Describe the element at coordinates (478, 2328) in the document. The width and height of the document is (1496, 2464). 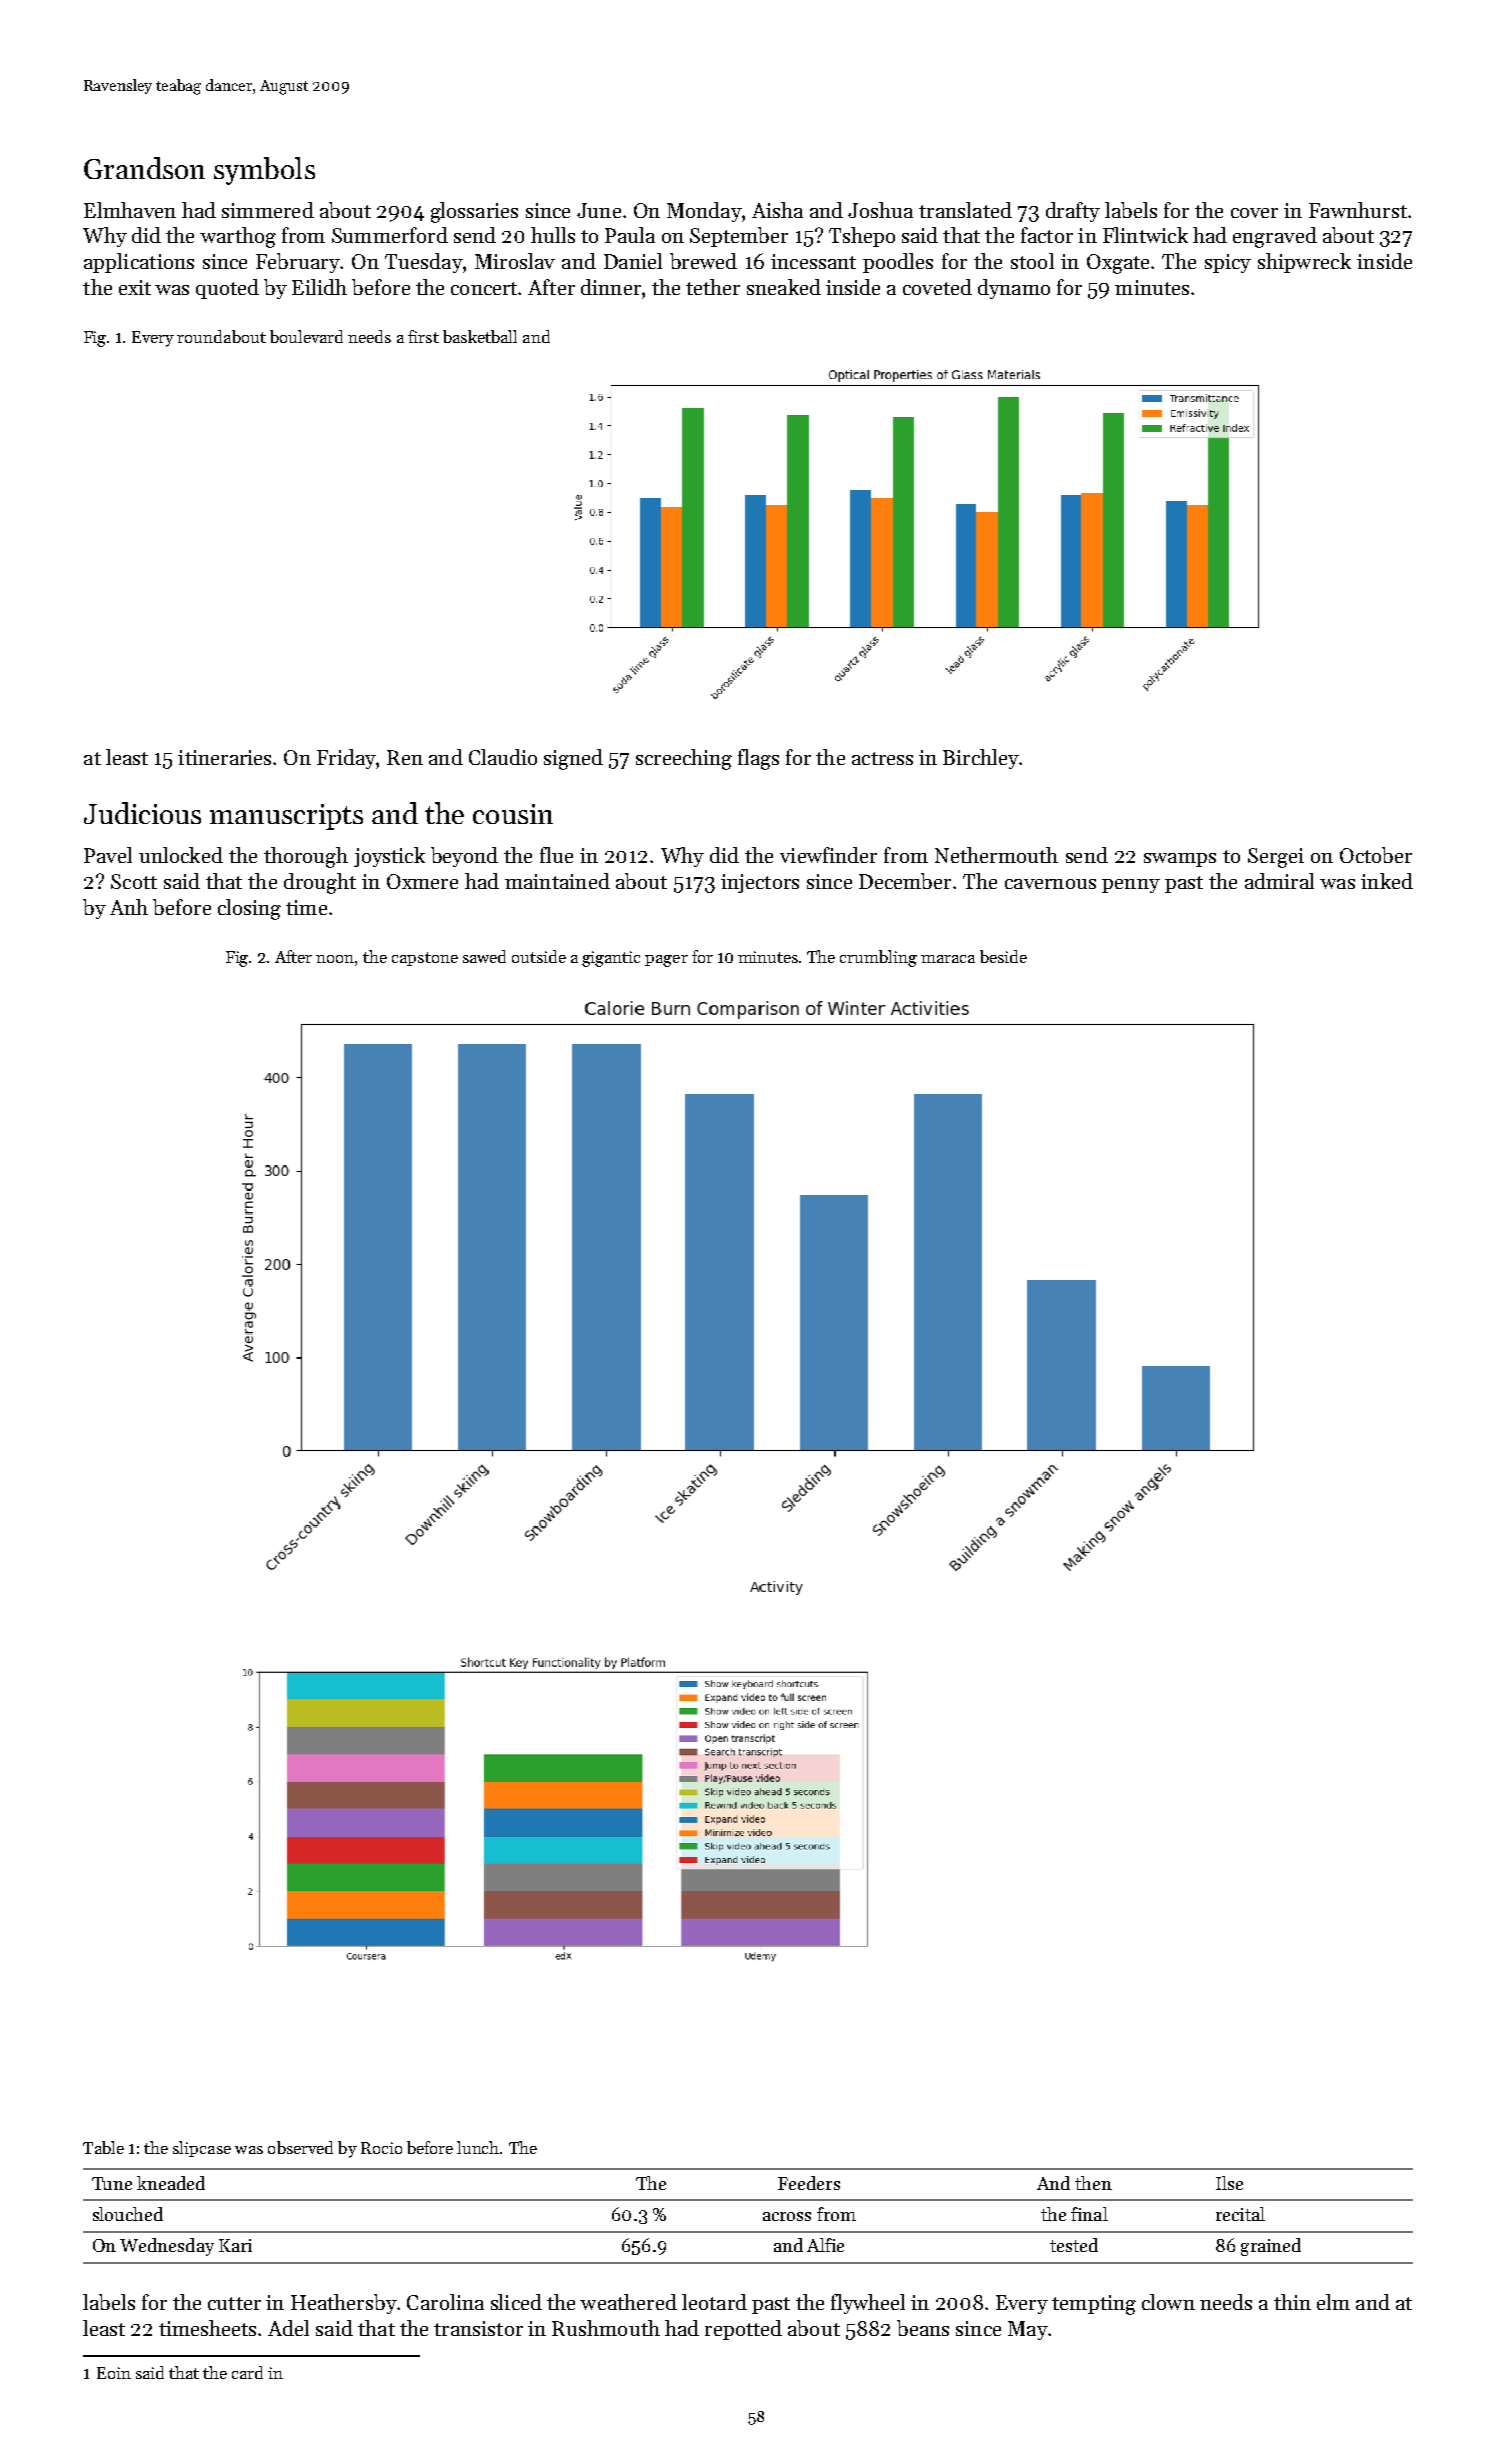
I see `transistor` at that location.
